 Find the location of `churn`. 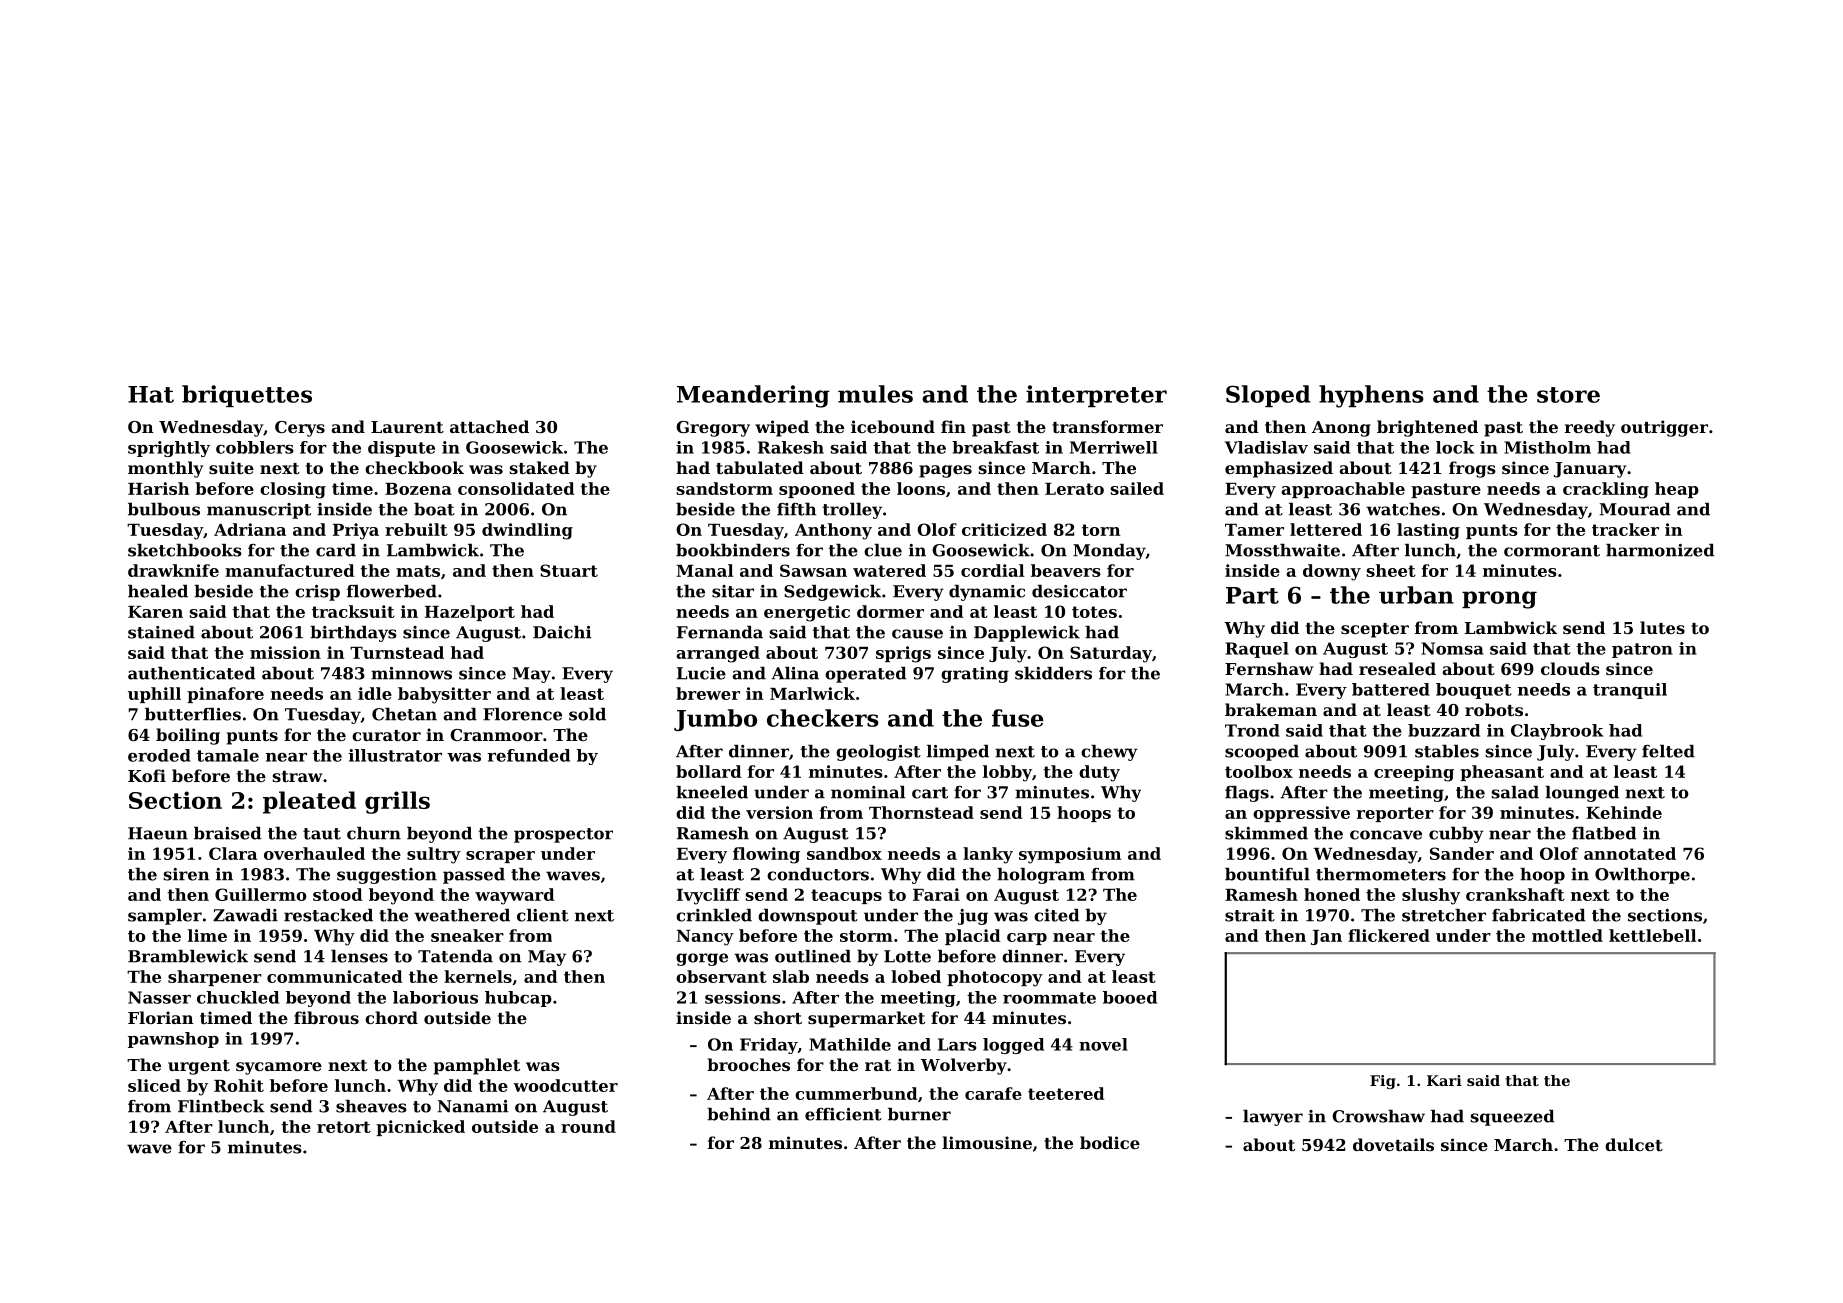

churn is located at coordinates (374, 833).
